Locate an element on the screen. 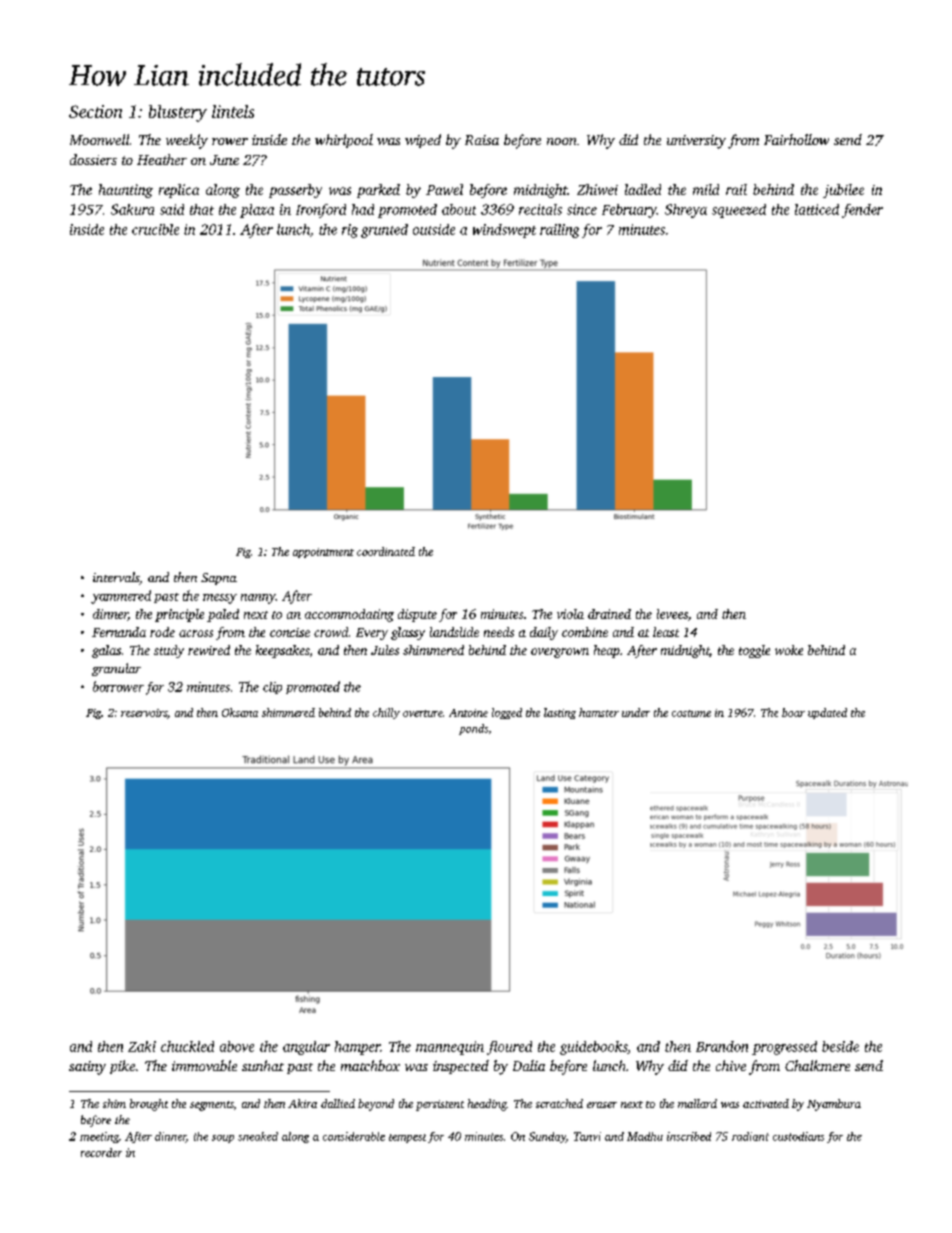 The height and width of the screenshot is (1233, 952). levees is located at coordinates (672, 614).
